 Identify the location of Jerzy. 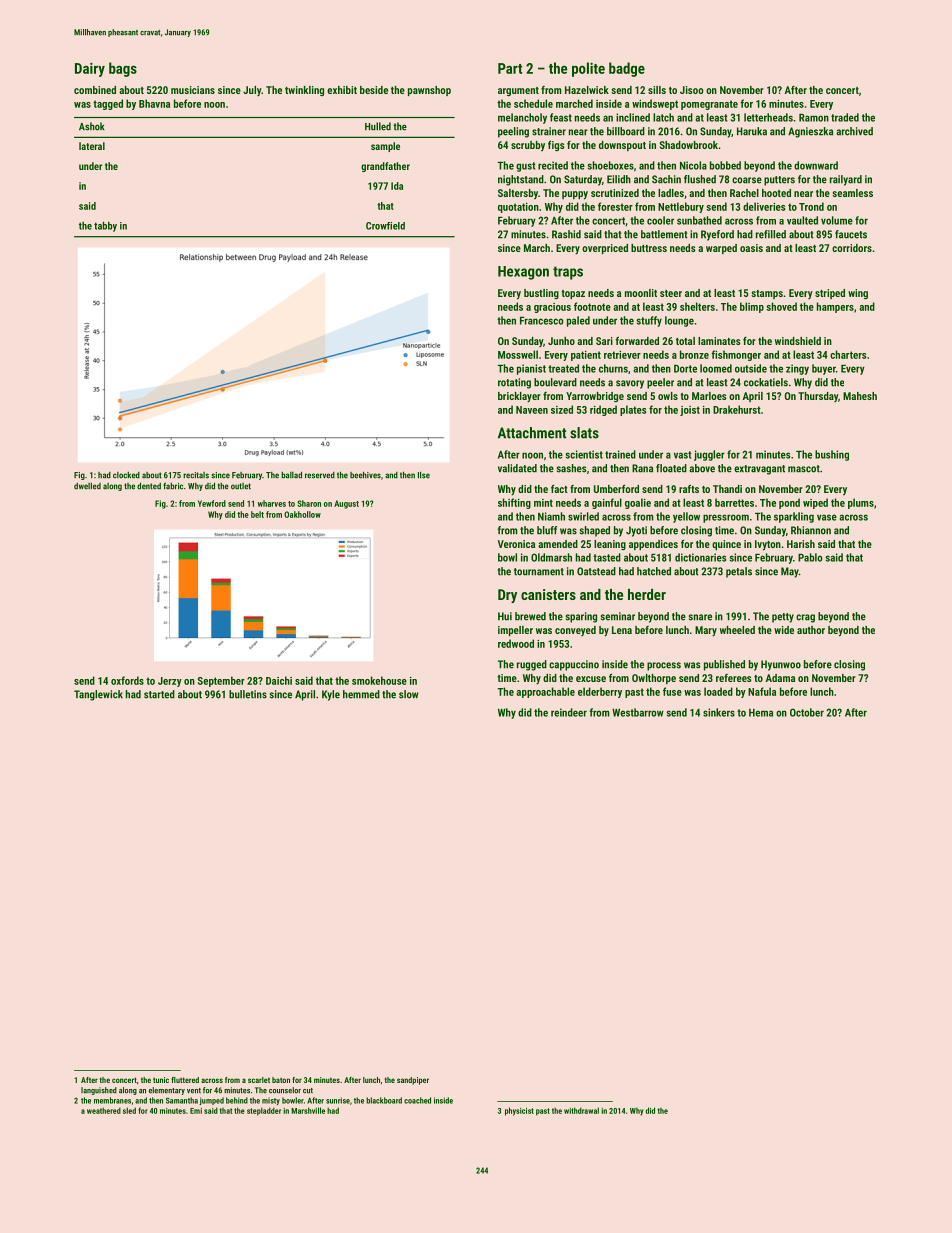
(170, 682).
